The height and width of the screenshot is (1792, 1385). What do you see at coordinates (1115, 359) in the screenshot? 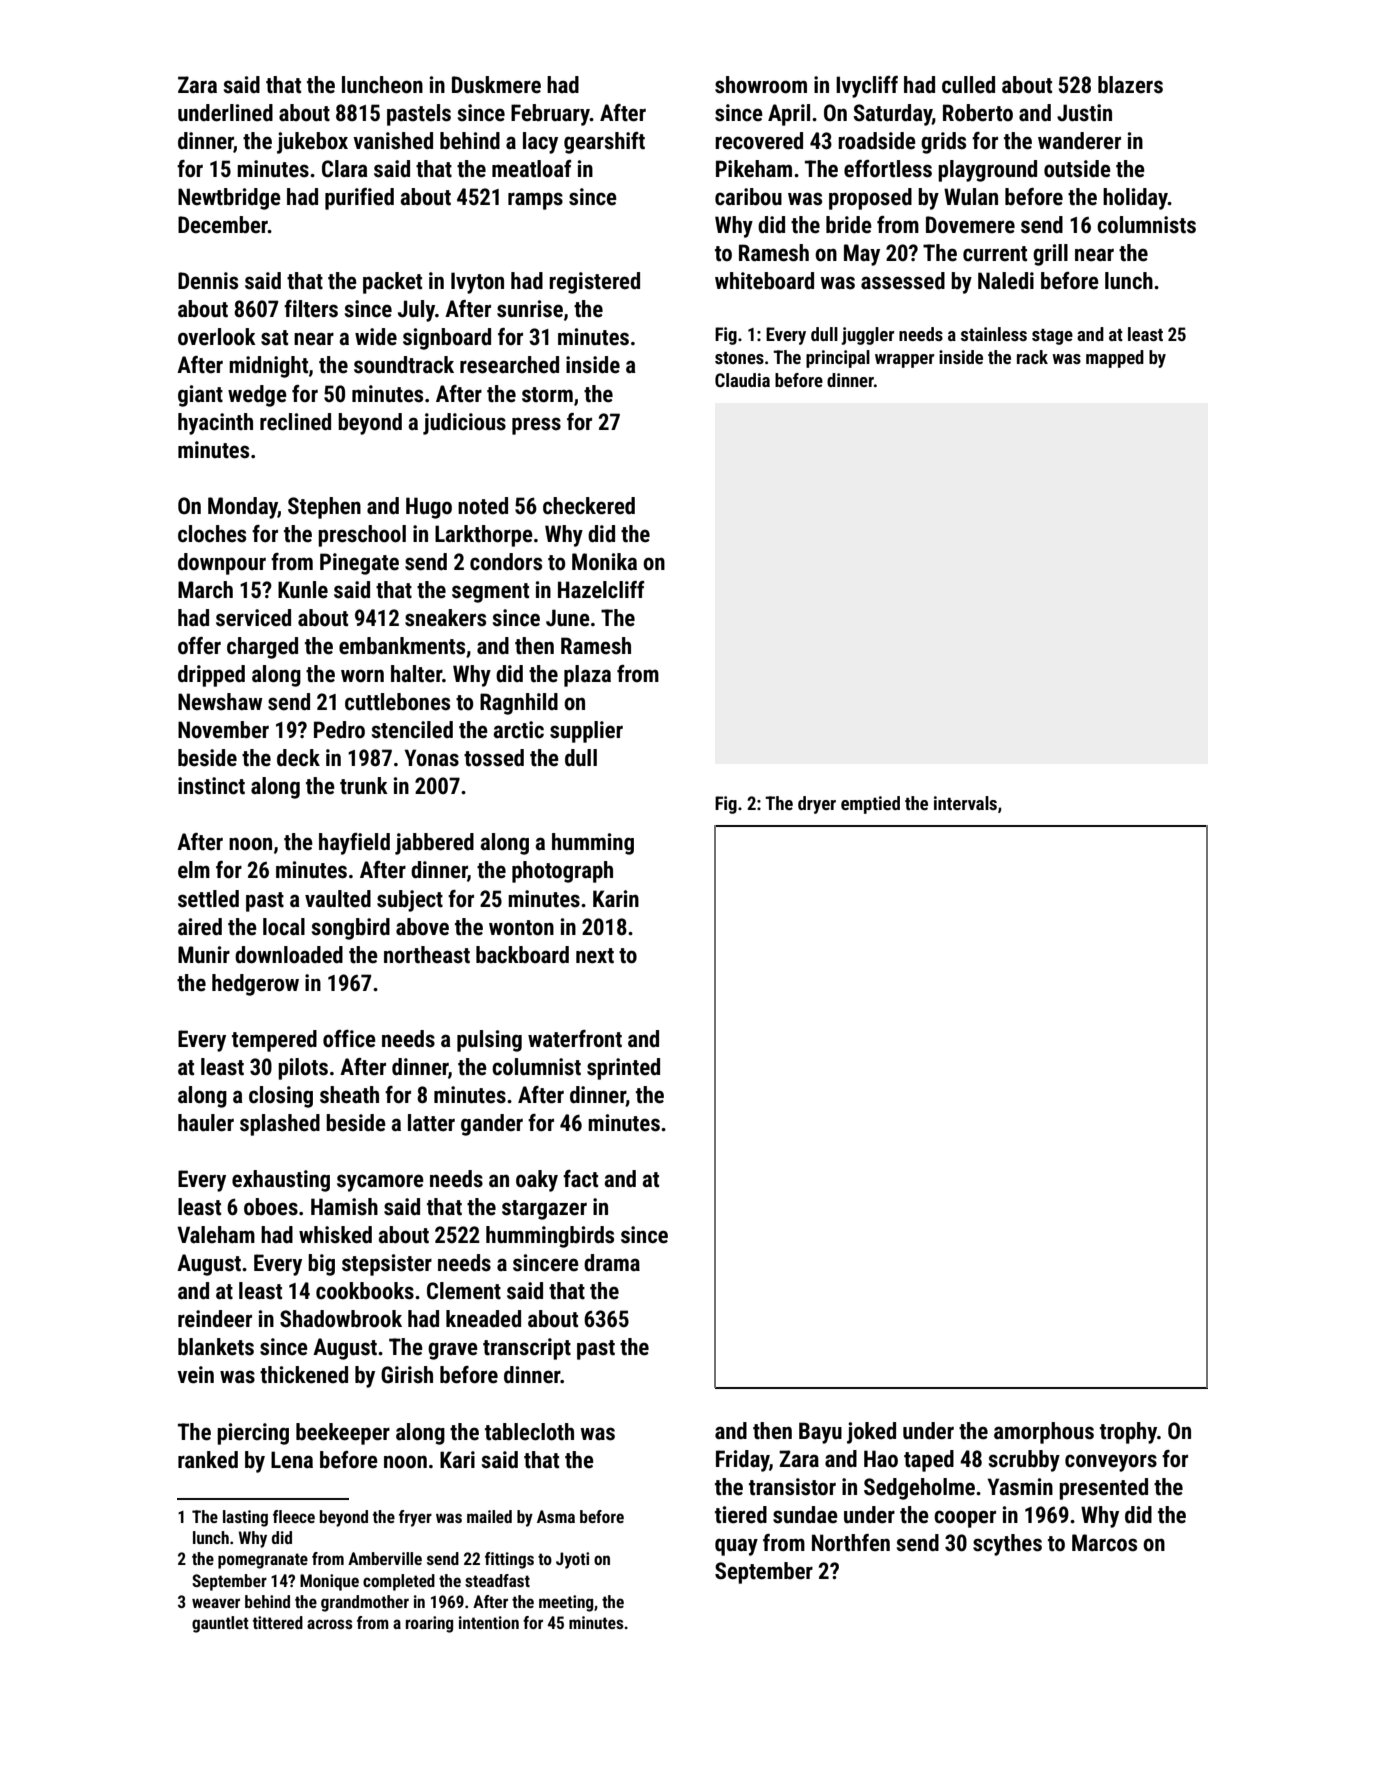
I see `mapped` at bounding box center [1115, 359].
